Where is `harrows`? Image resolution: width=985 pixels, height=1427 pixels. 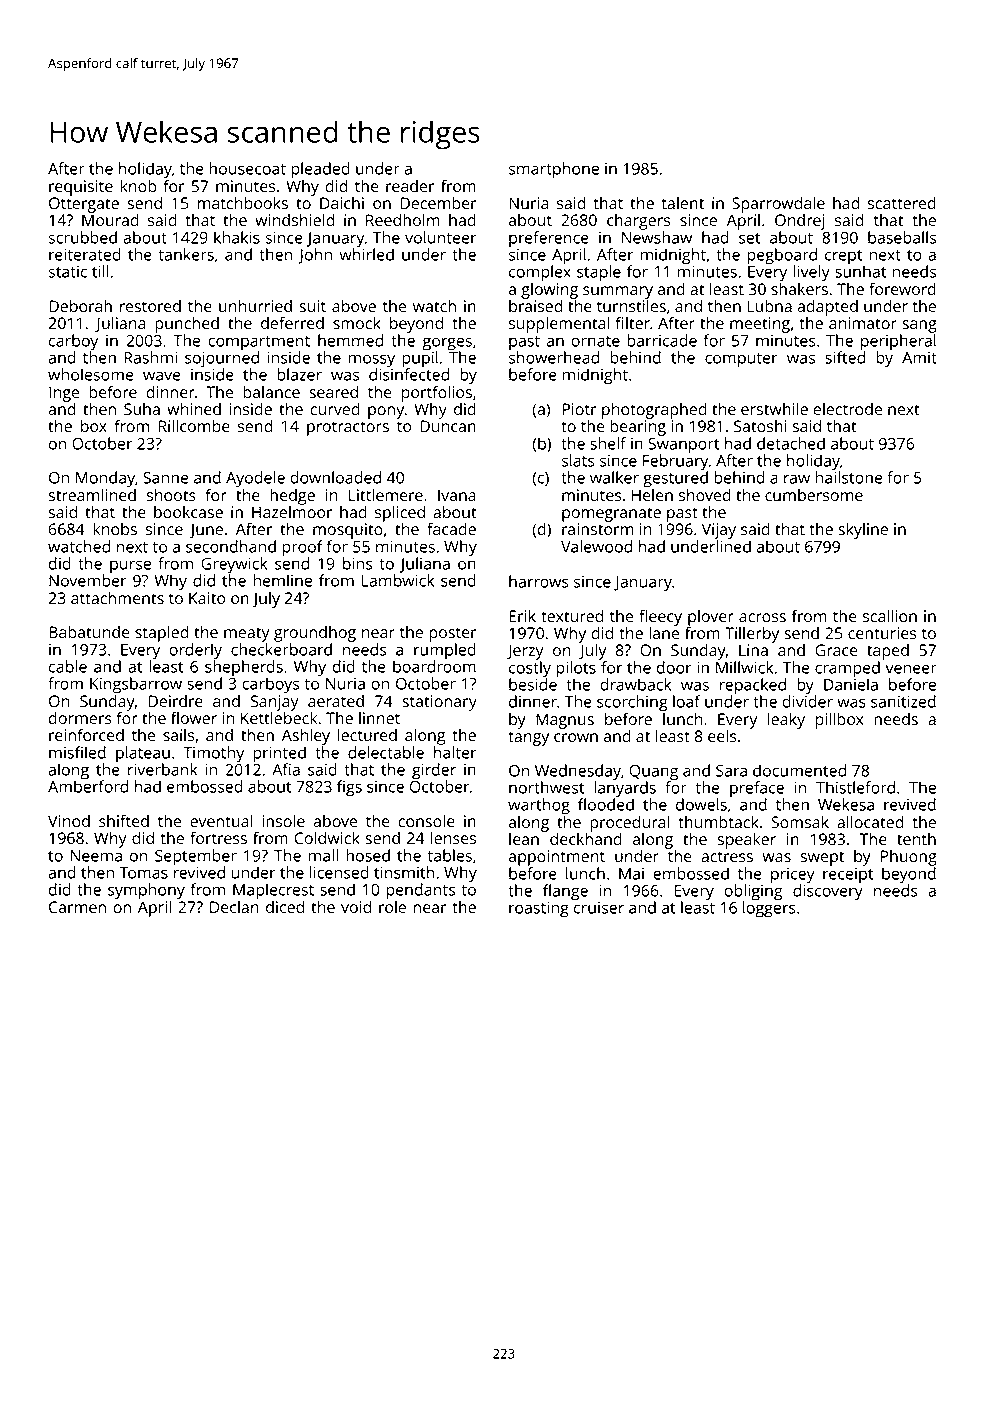 harrows is located at coordinates (539, 581).
